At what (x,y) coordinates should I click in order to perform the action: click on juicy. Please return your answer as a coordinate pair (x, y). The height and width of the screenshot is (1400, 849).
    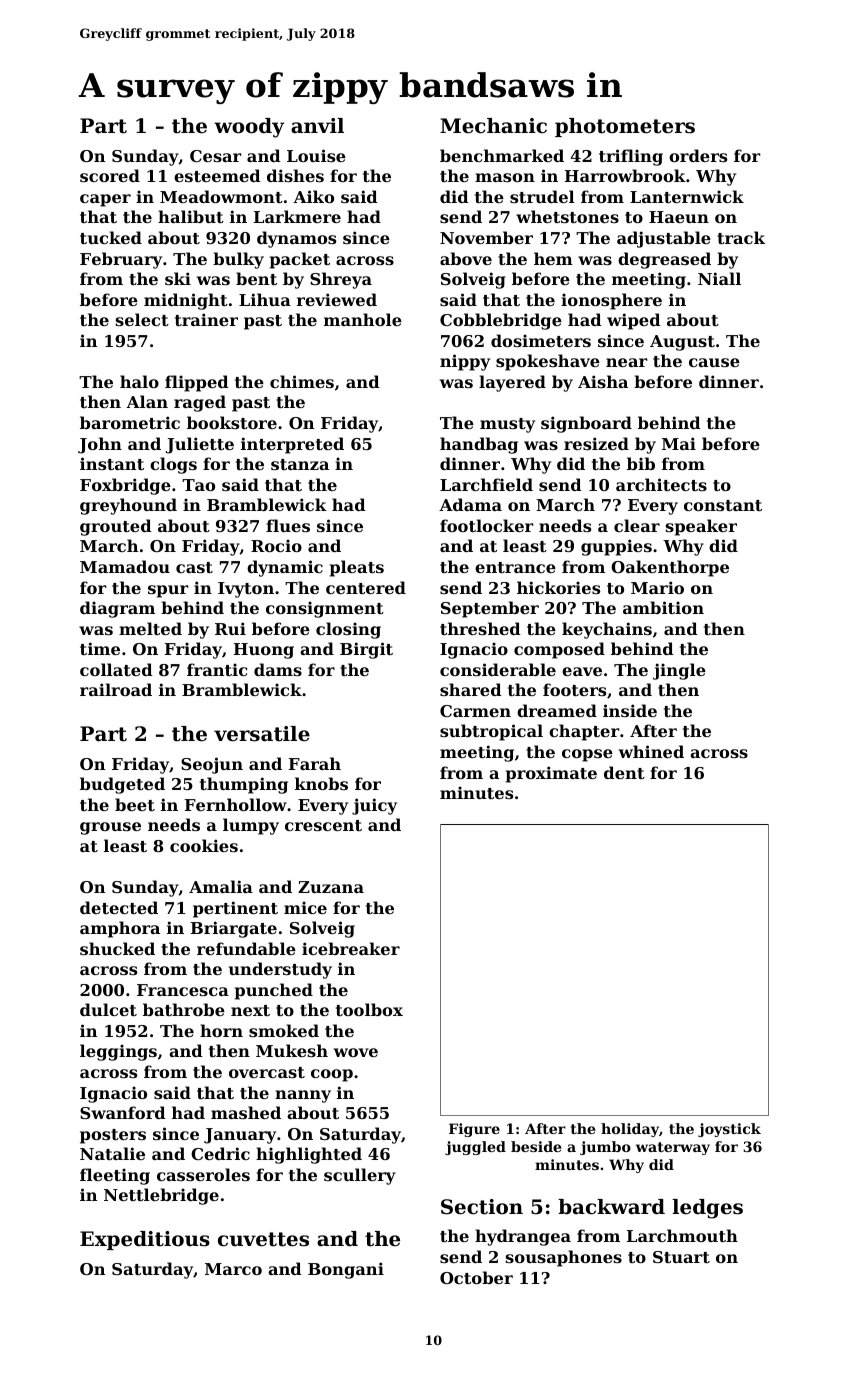
    Looking at the image, I should click on (374, 806).
